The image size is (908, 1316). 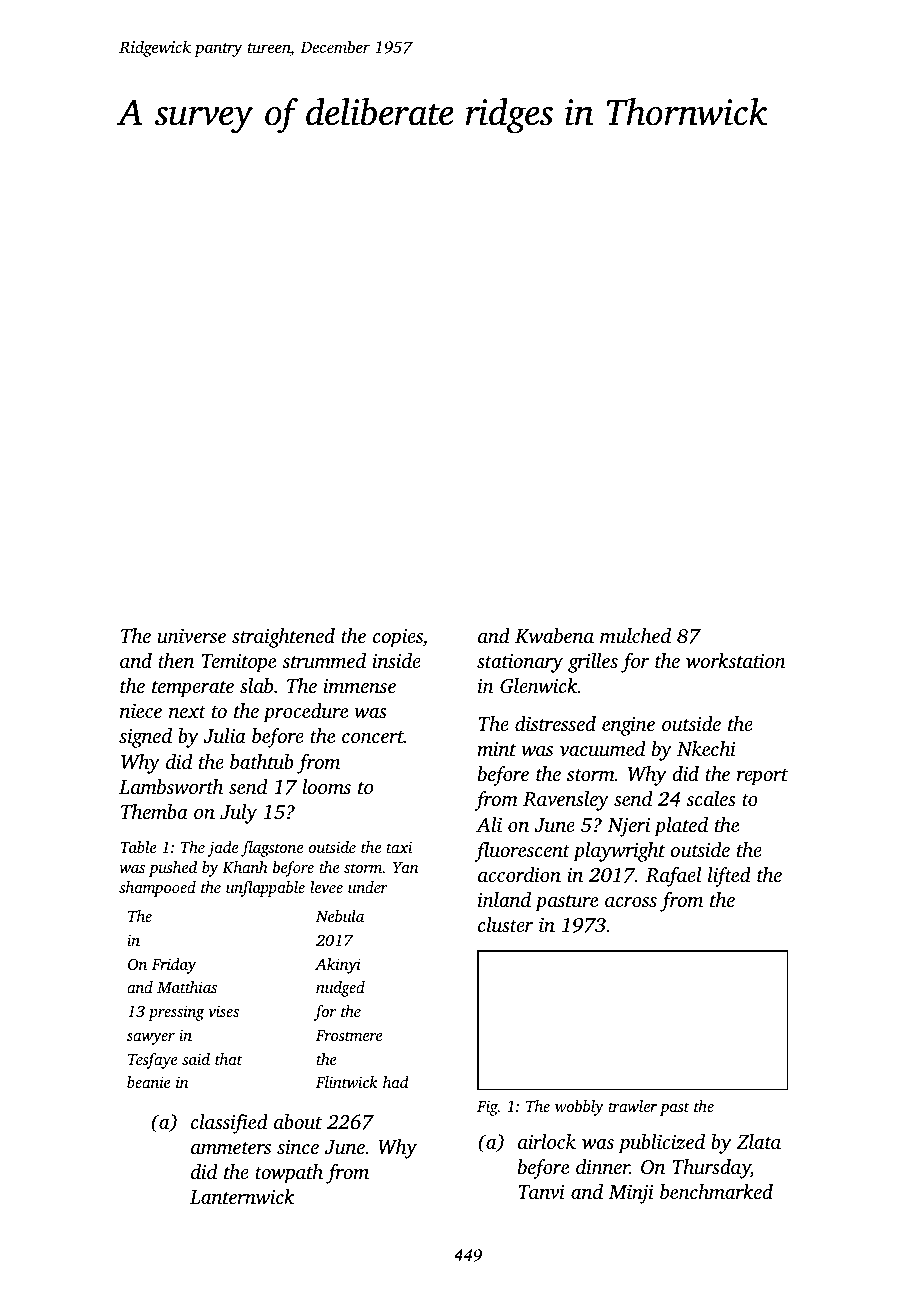 I want to click on cluster, so click(x=505, y=924).
